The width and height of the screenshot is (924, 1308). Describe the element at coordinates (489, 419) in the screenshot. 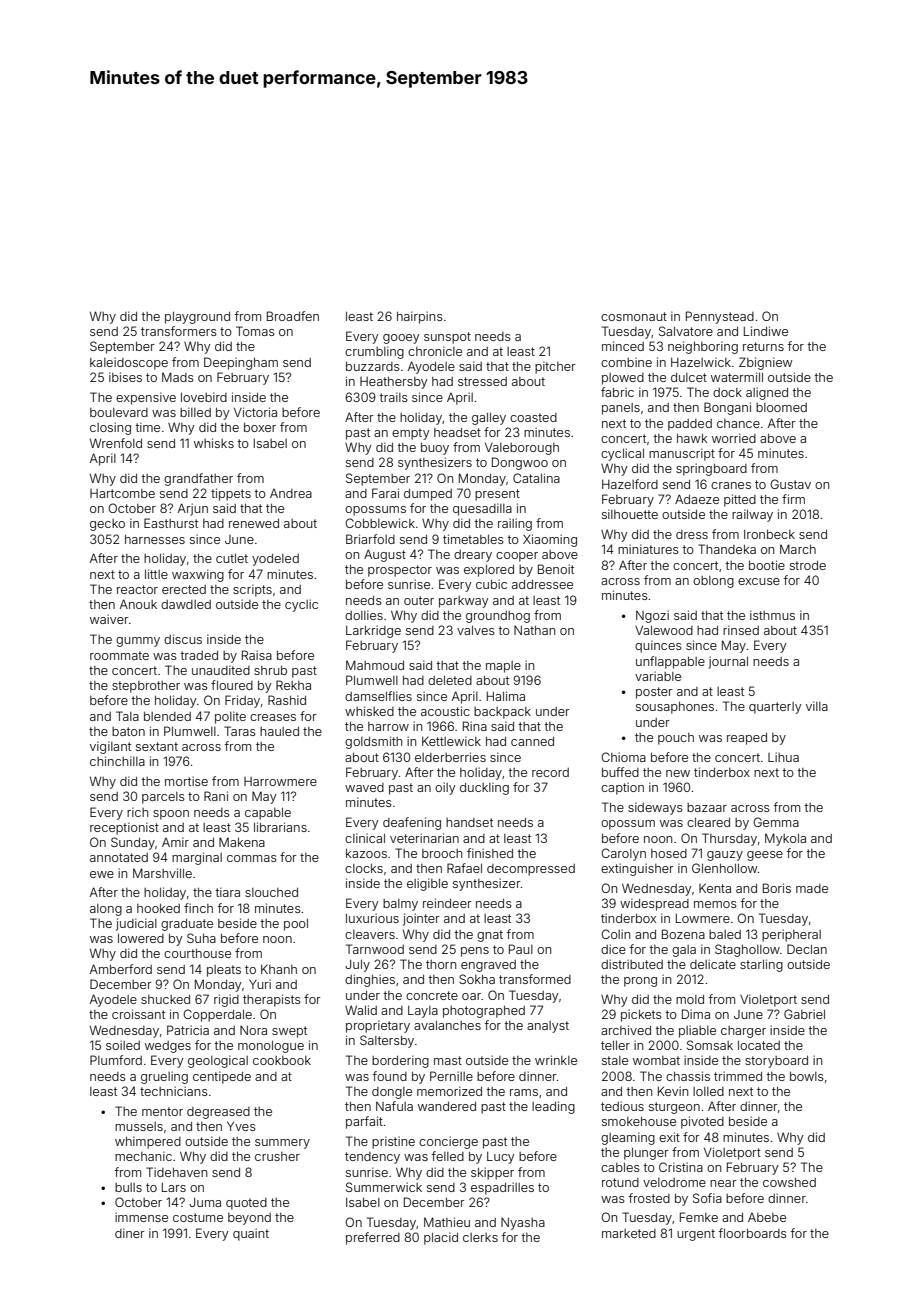

I see `galley` at that location.
